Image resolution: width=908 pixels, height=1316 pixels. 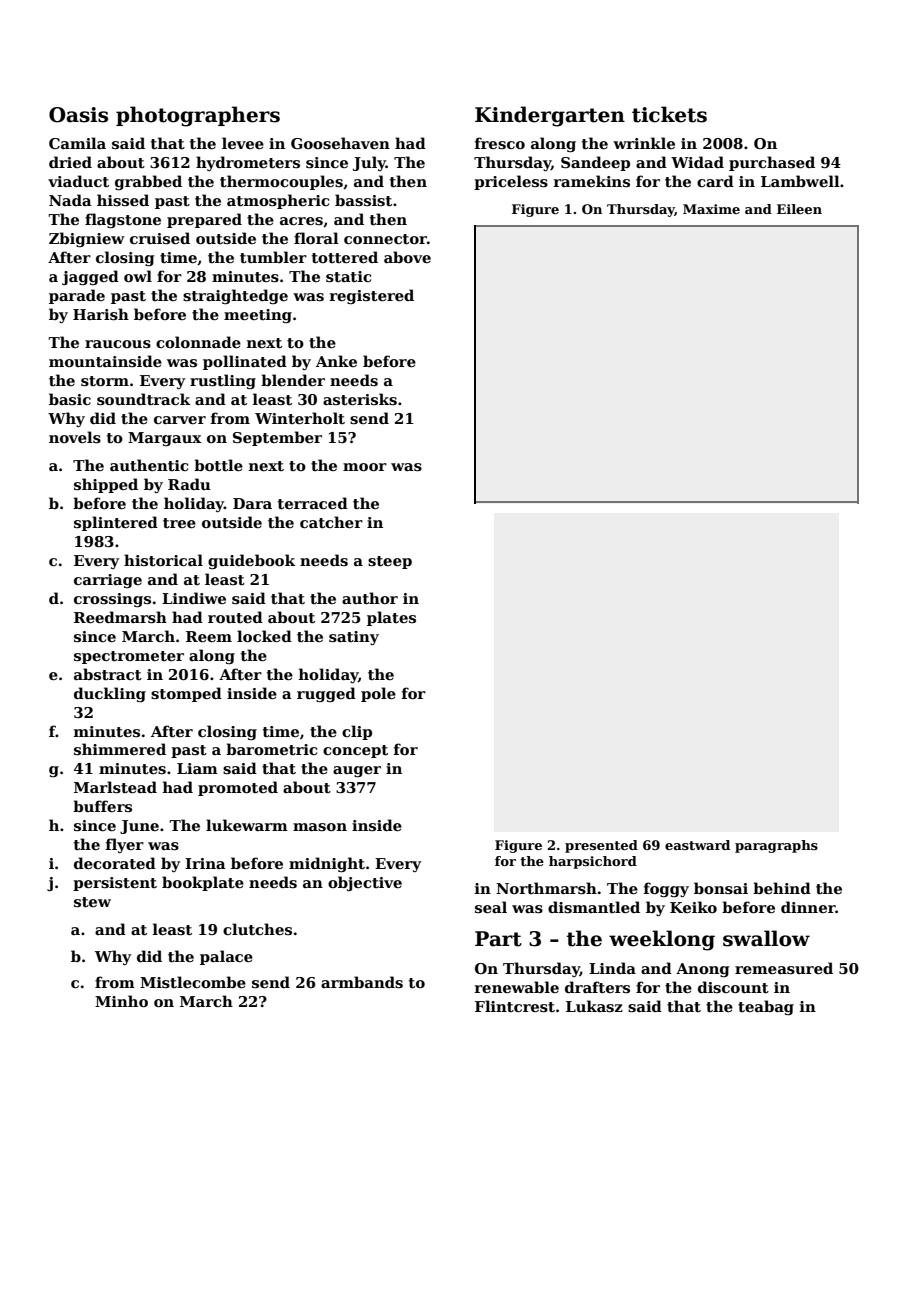 What do you see at coordinates (711, 209) in the screenshot?
I see `Maxime` at bounding box center [711, 209].
